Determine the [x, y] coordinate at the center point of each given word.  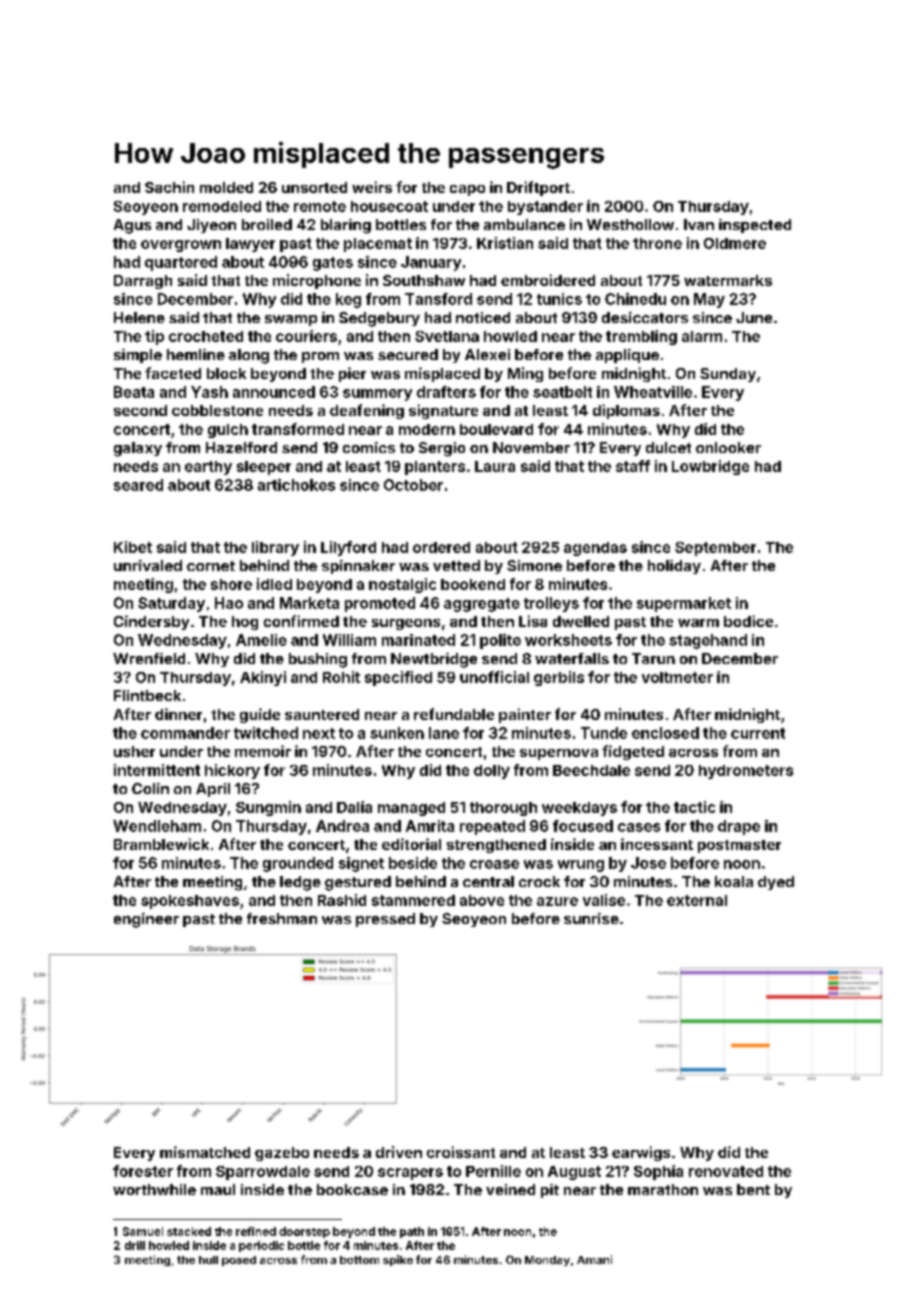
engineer [146, 920]
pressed [385, 920]
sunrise [591, 918]
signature [443, 411]
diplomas [626, 411]
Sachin [169, 187]
